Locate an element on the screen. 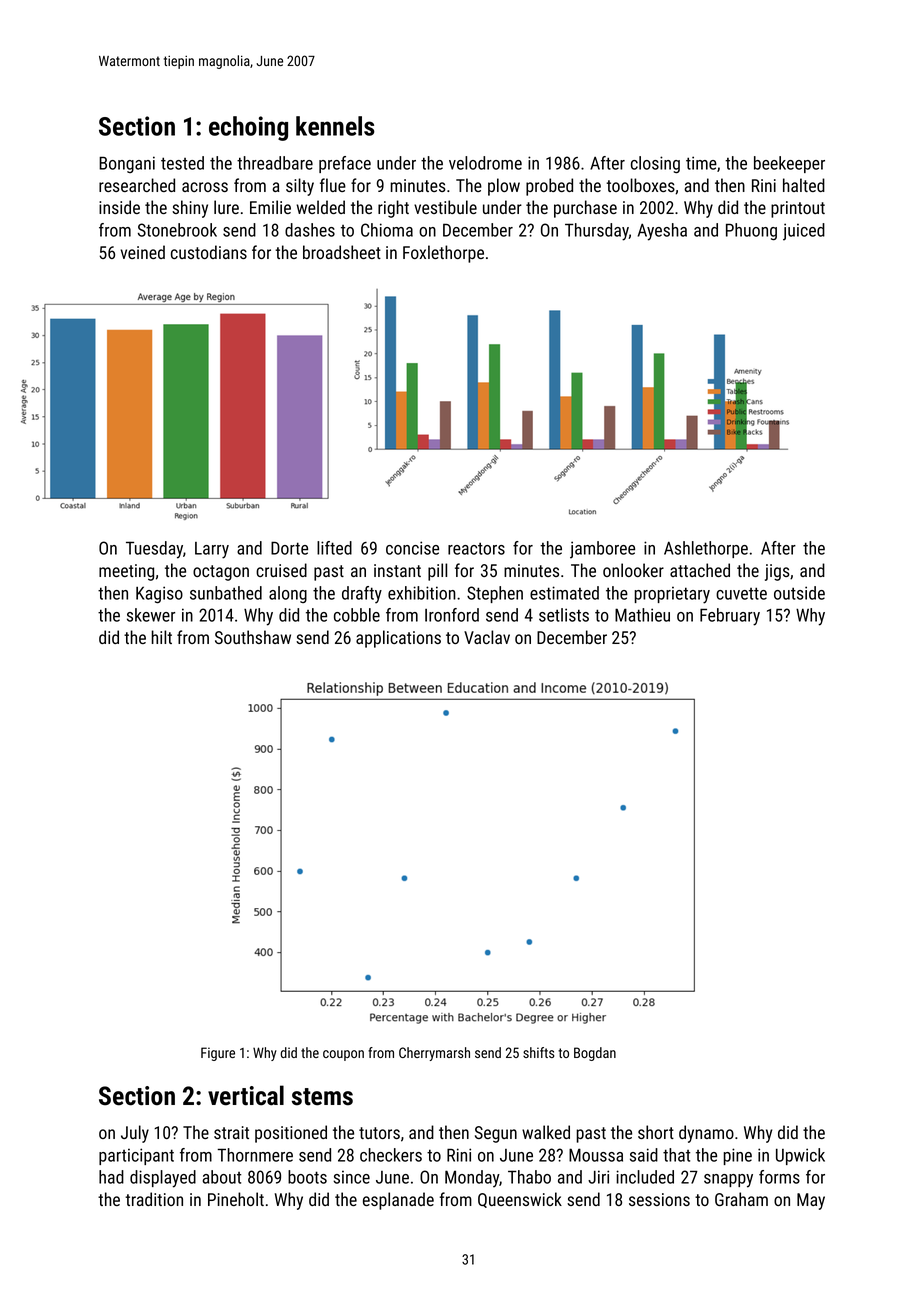  tradition is located at coordinates (154, 1199).
